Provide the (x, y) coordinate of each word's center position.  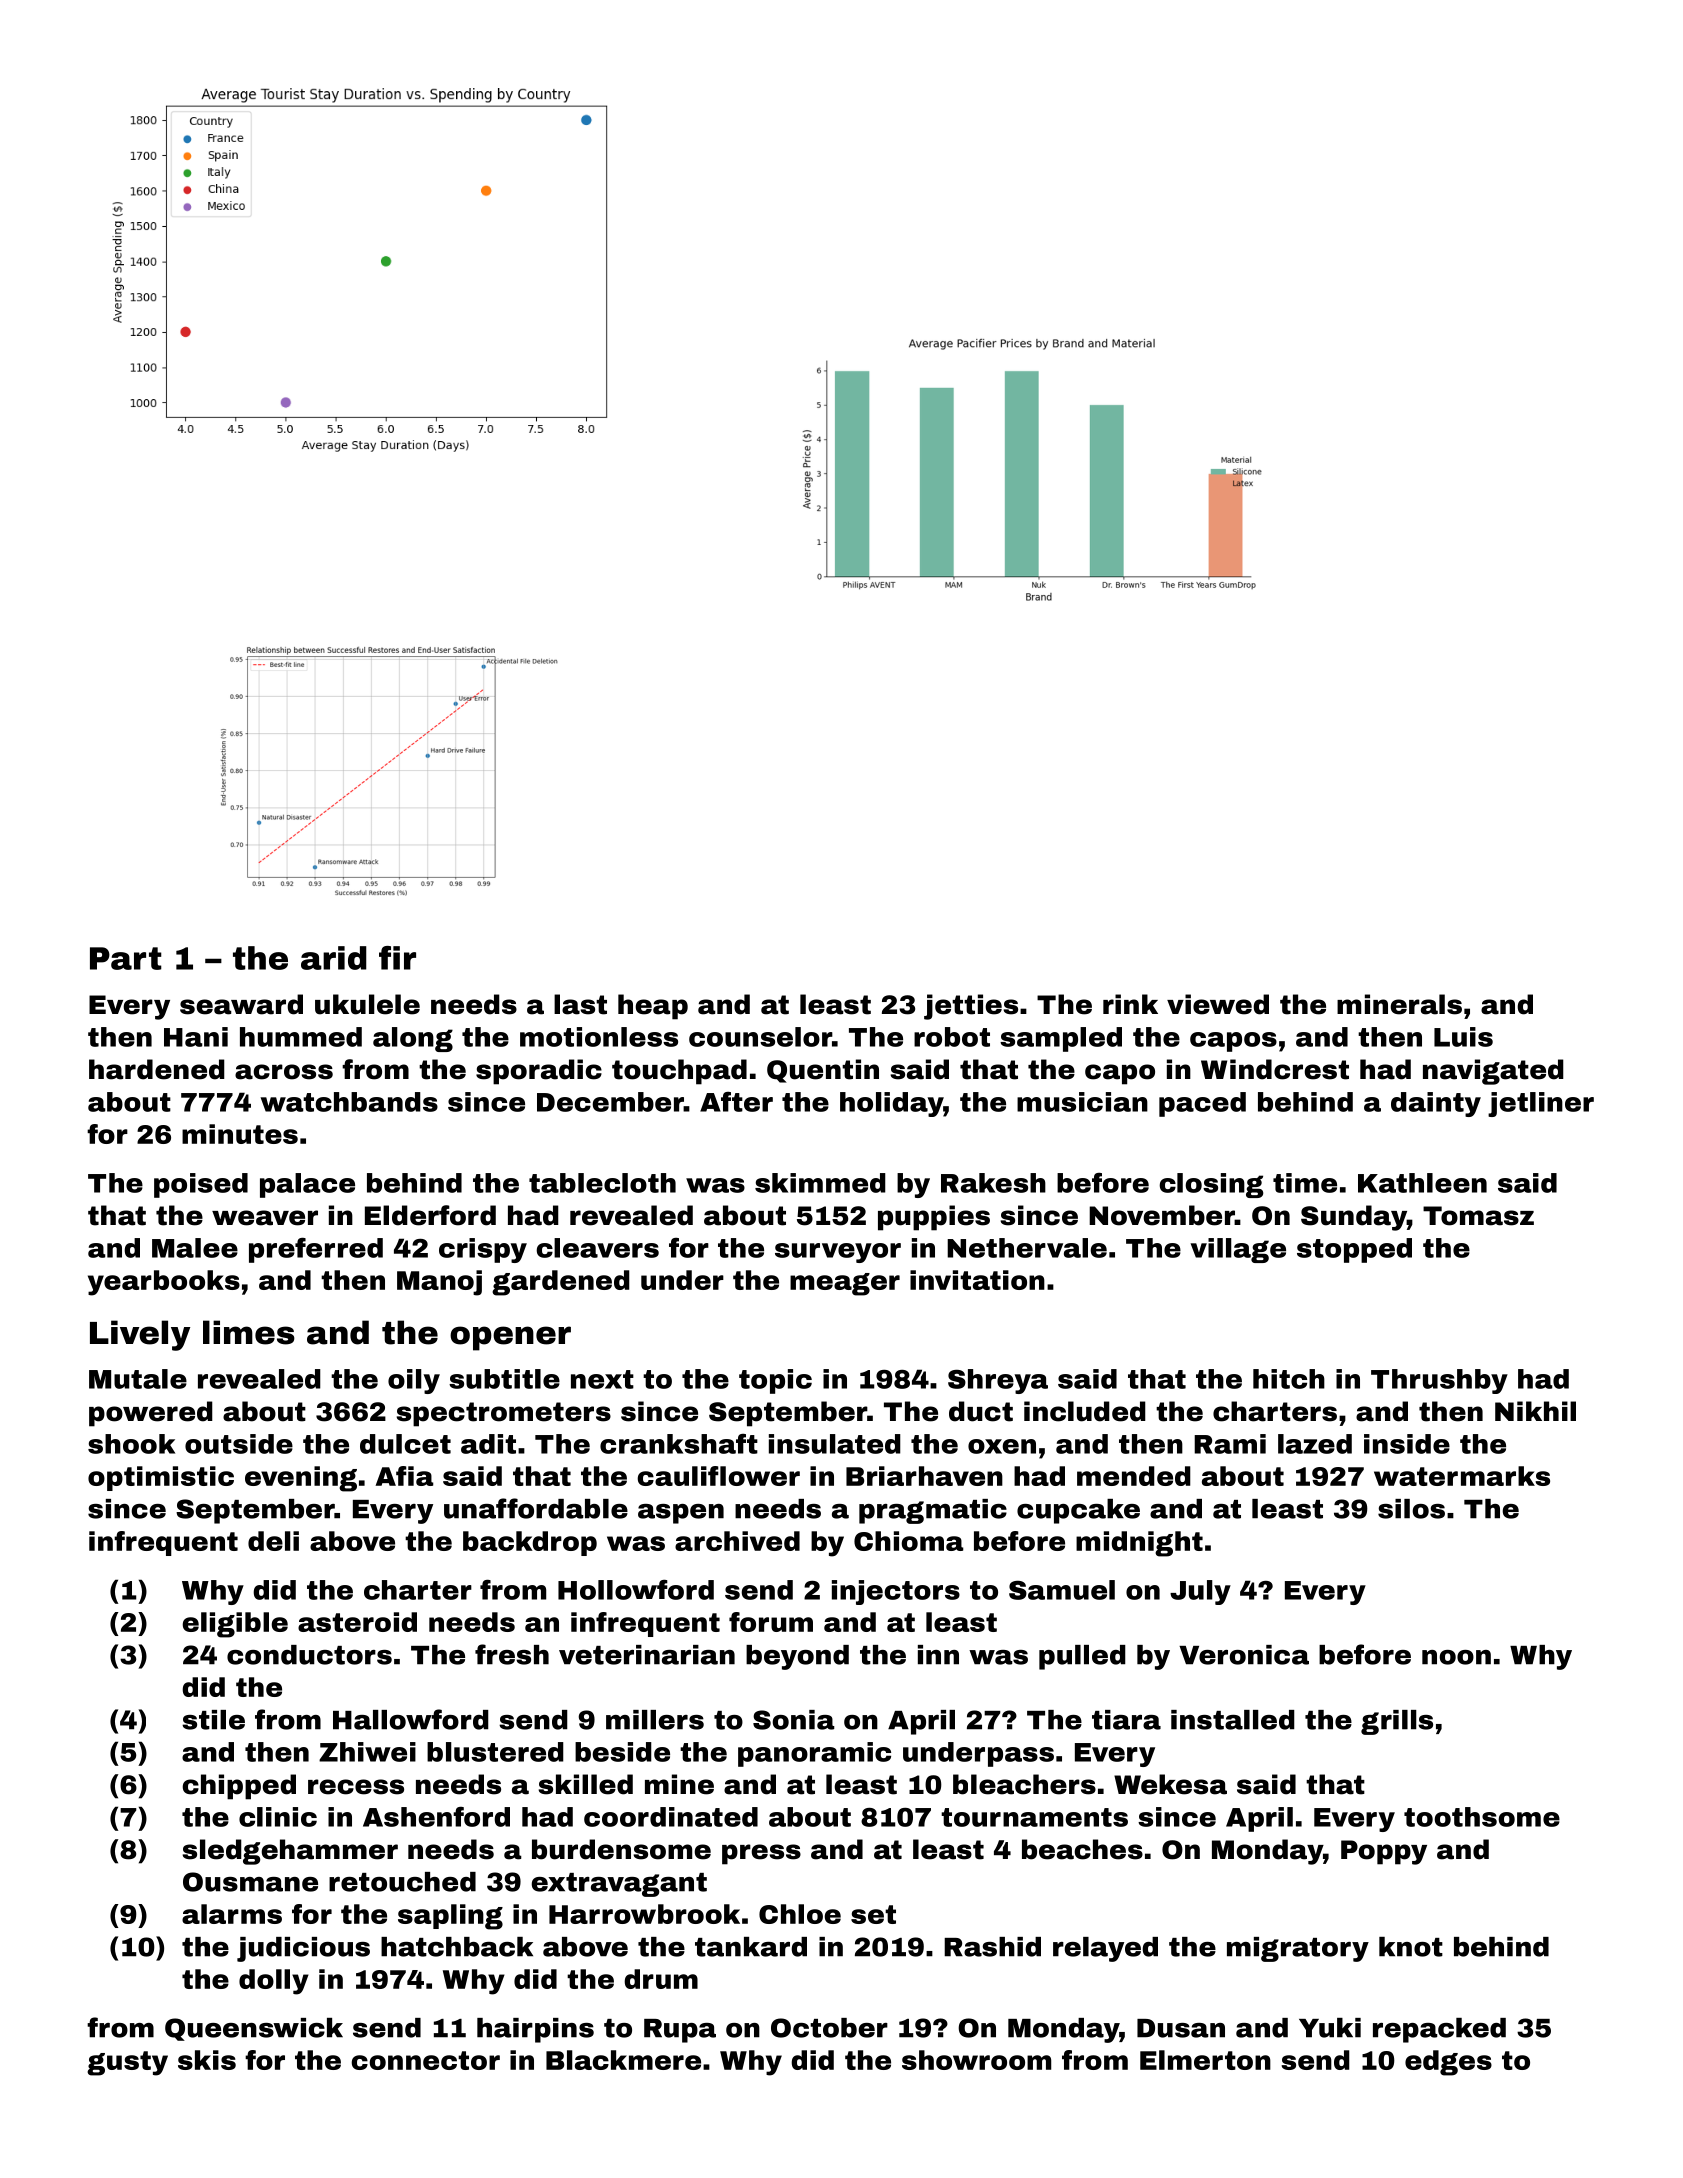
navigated (1493, 1072)
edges (1448, 2063)
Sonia (794, 1720)
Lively (140, 1335)
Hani (196, 1037)
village (1238, 1250)
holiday (892, 1104)
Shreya (998, 1381)
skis (207, 2060)
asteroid (357, 1622)
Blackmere (623, 2060)
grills (1397, 1722)
